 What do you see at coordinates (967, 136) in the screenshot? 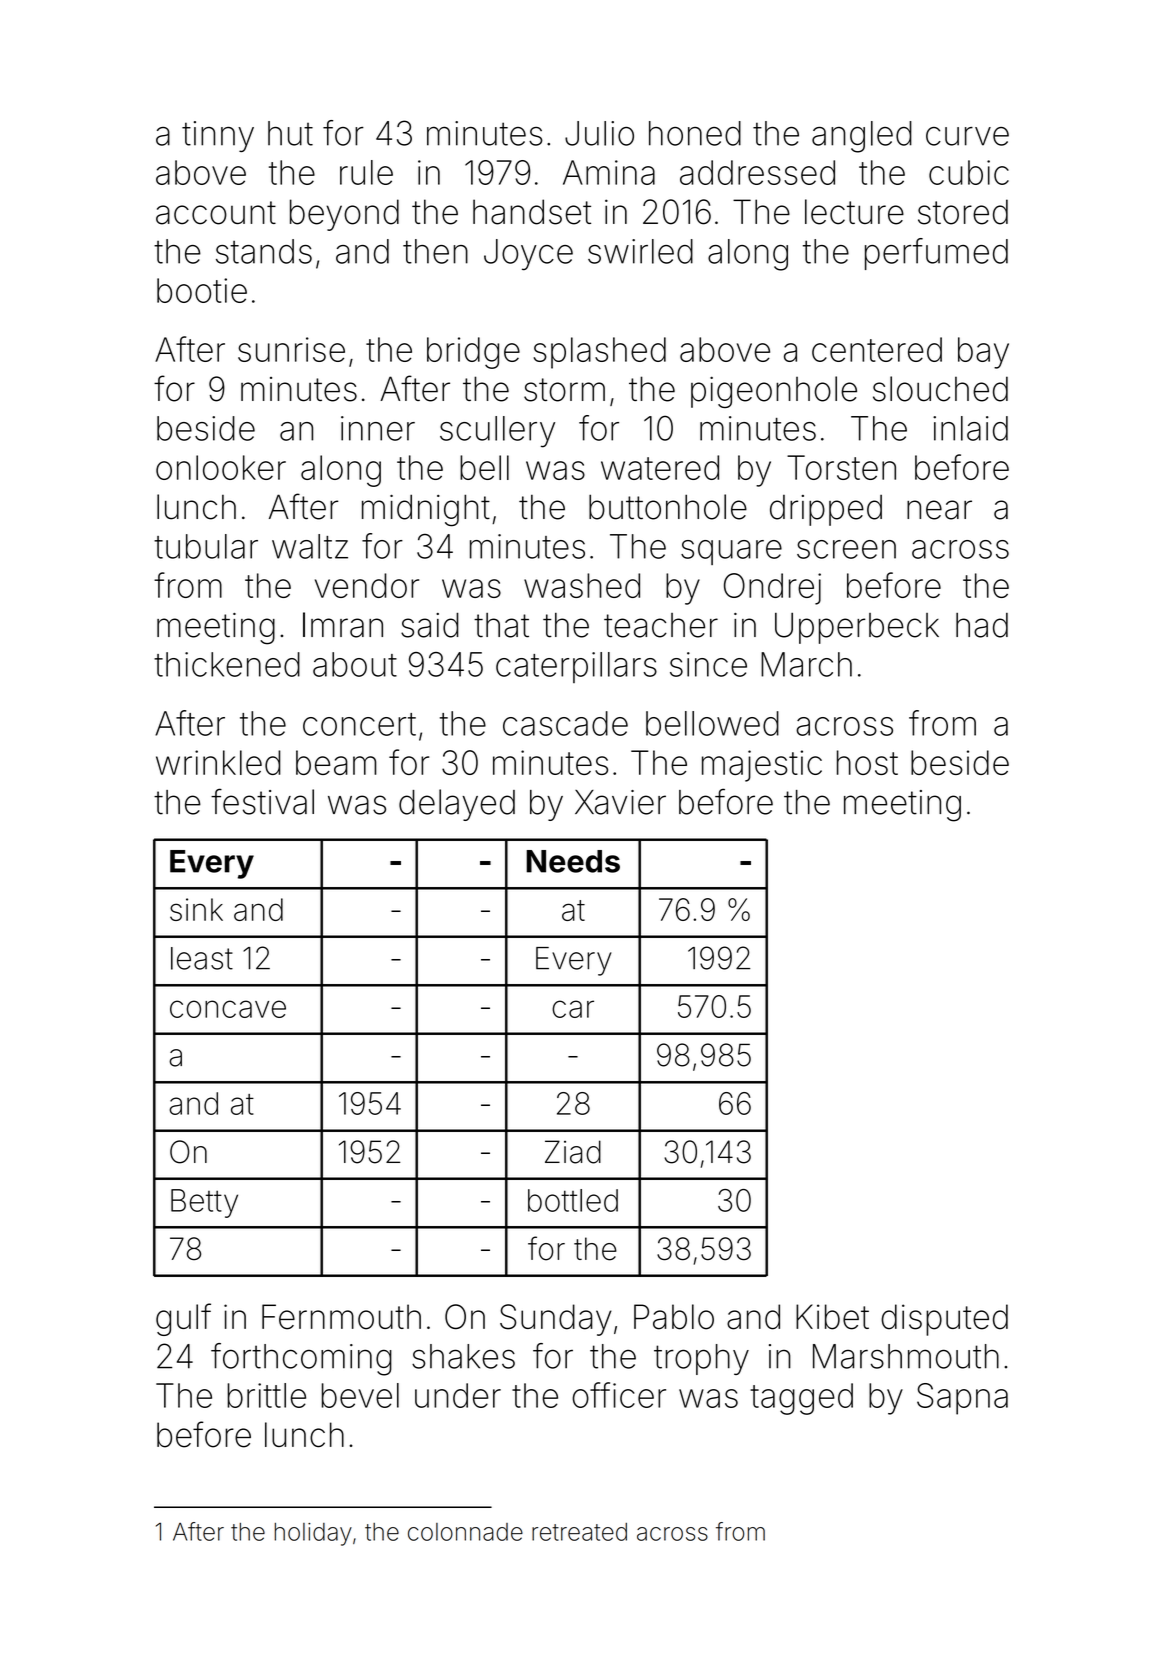
I see `curve` at bounding box center [967, 136].
